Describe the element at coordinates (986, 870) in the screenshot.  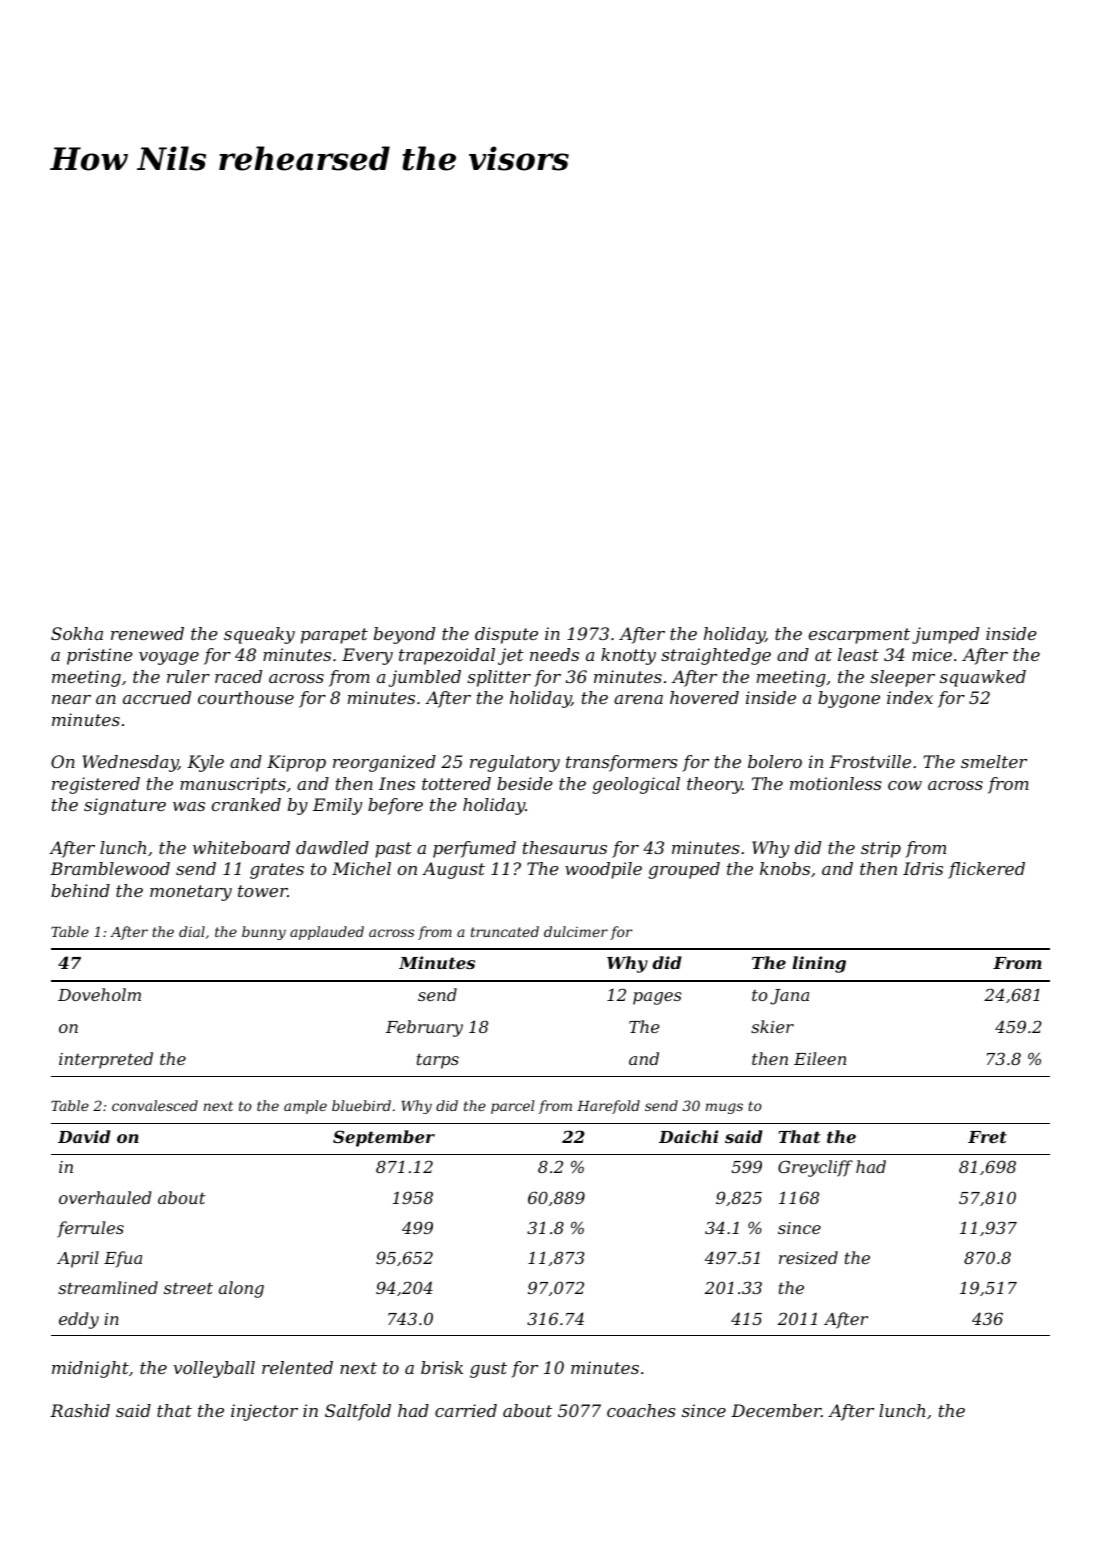
I see `flickered` at that location.
